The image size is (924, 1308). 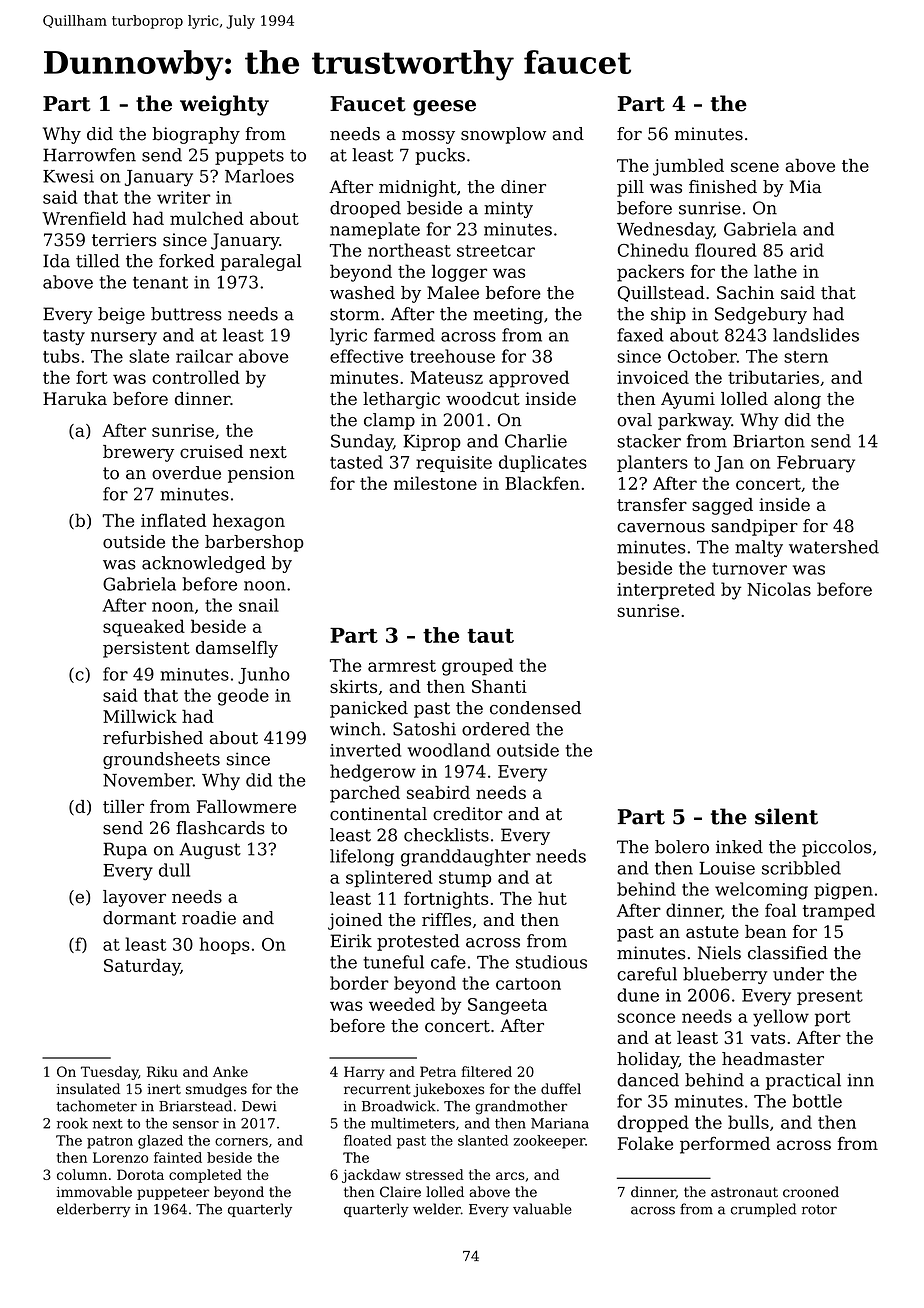 I want to click on taut, so click(x=490, y=636).
